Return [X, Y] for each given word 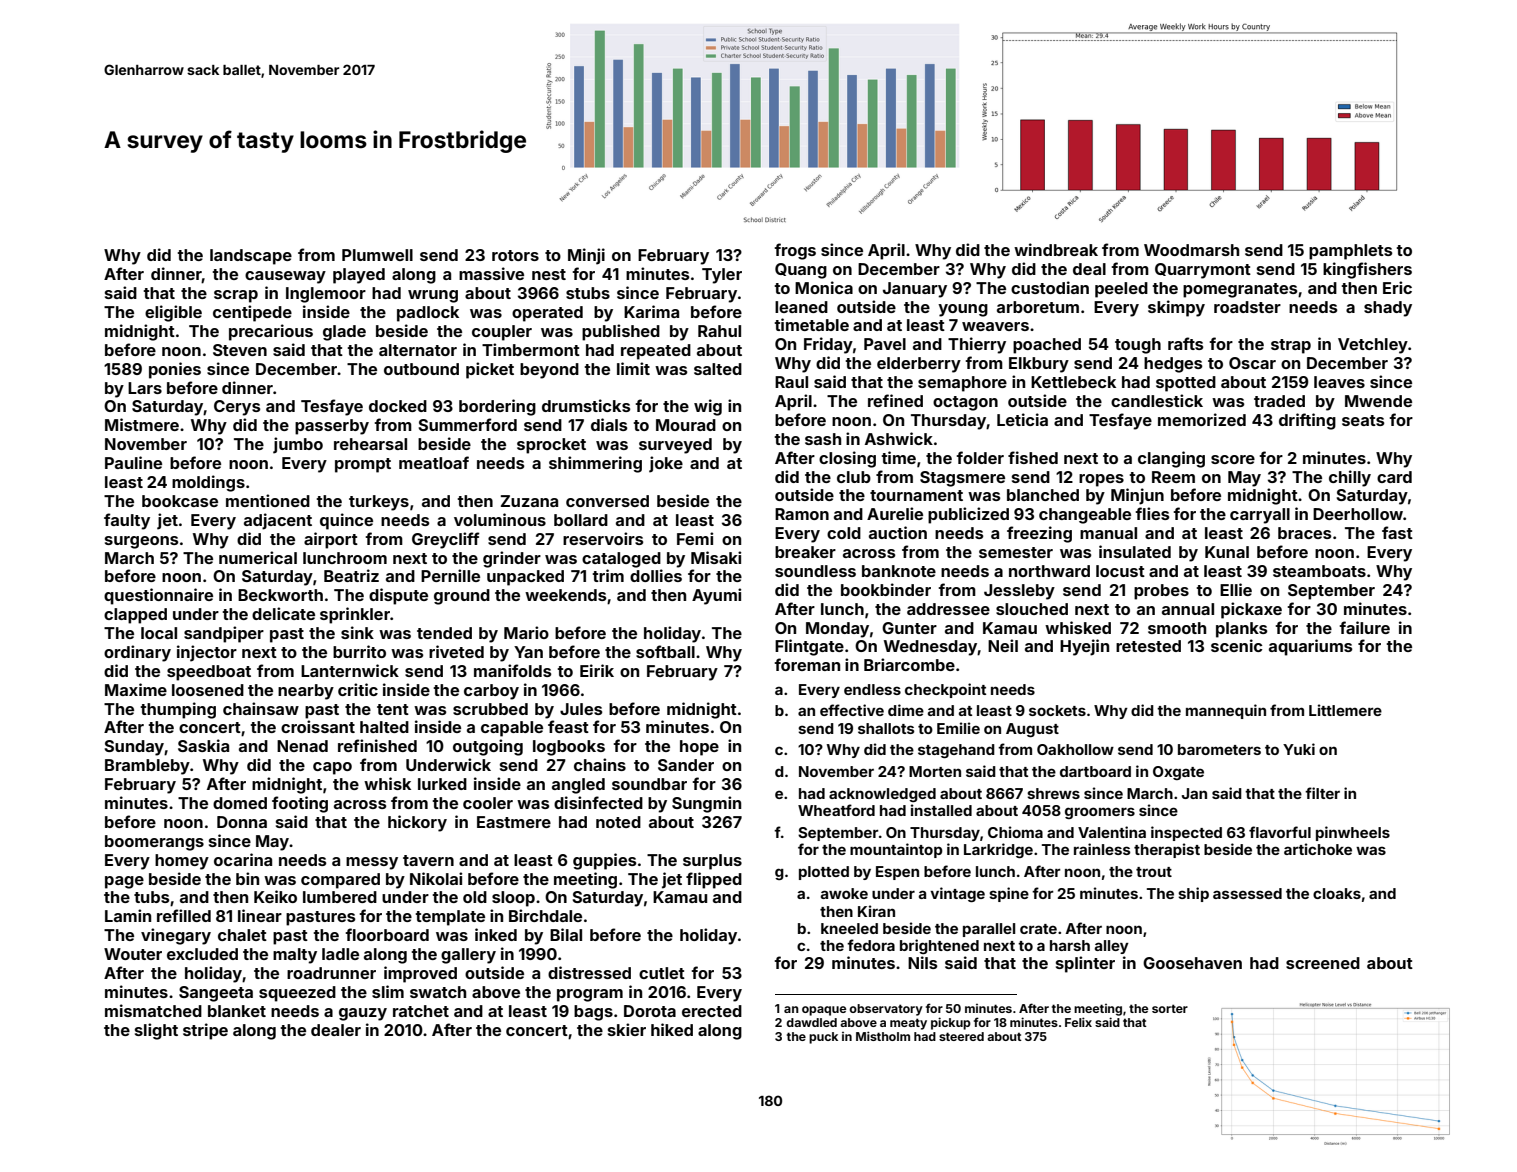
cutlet [662, 973]
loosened [208, 690]
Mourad [686, 425]
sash [823, 439]
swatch [438, 992]
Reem [1173, 477]
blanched [1043, 495]
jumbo [298, 445]
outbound [421, 369]
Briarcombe [909, 664]
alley [1112, 947]
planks [1241, 630]
